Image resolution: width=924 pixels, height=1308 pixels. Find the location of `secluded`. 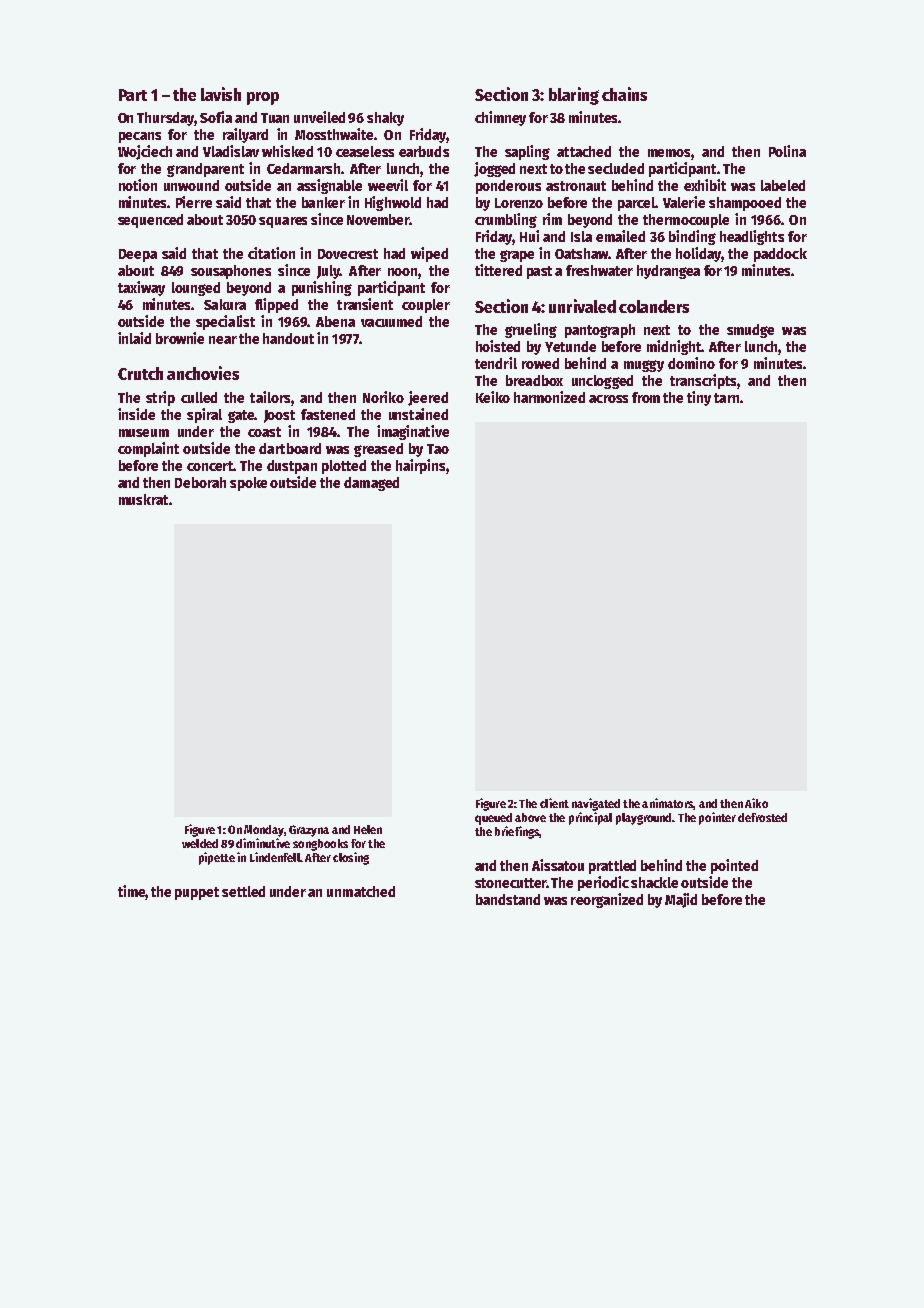

secluded is located at coordinates (616, 168).
